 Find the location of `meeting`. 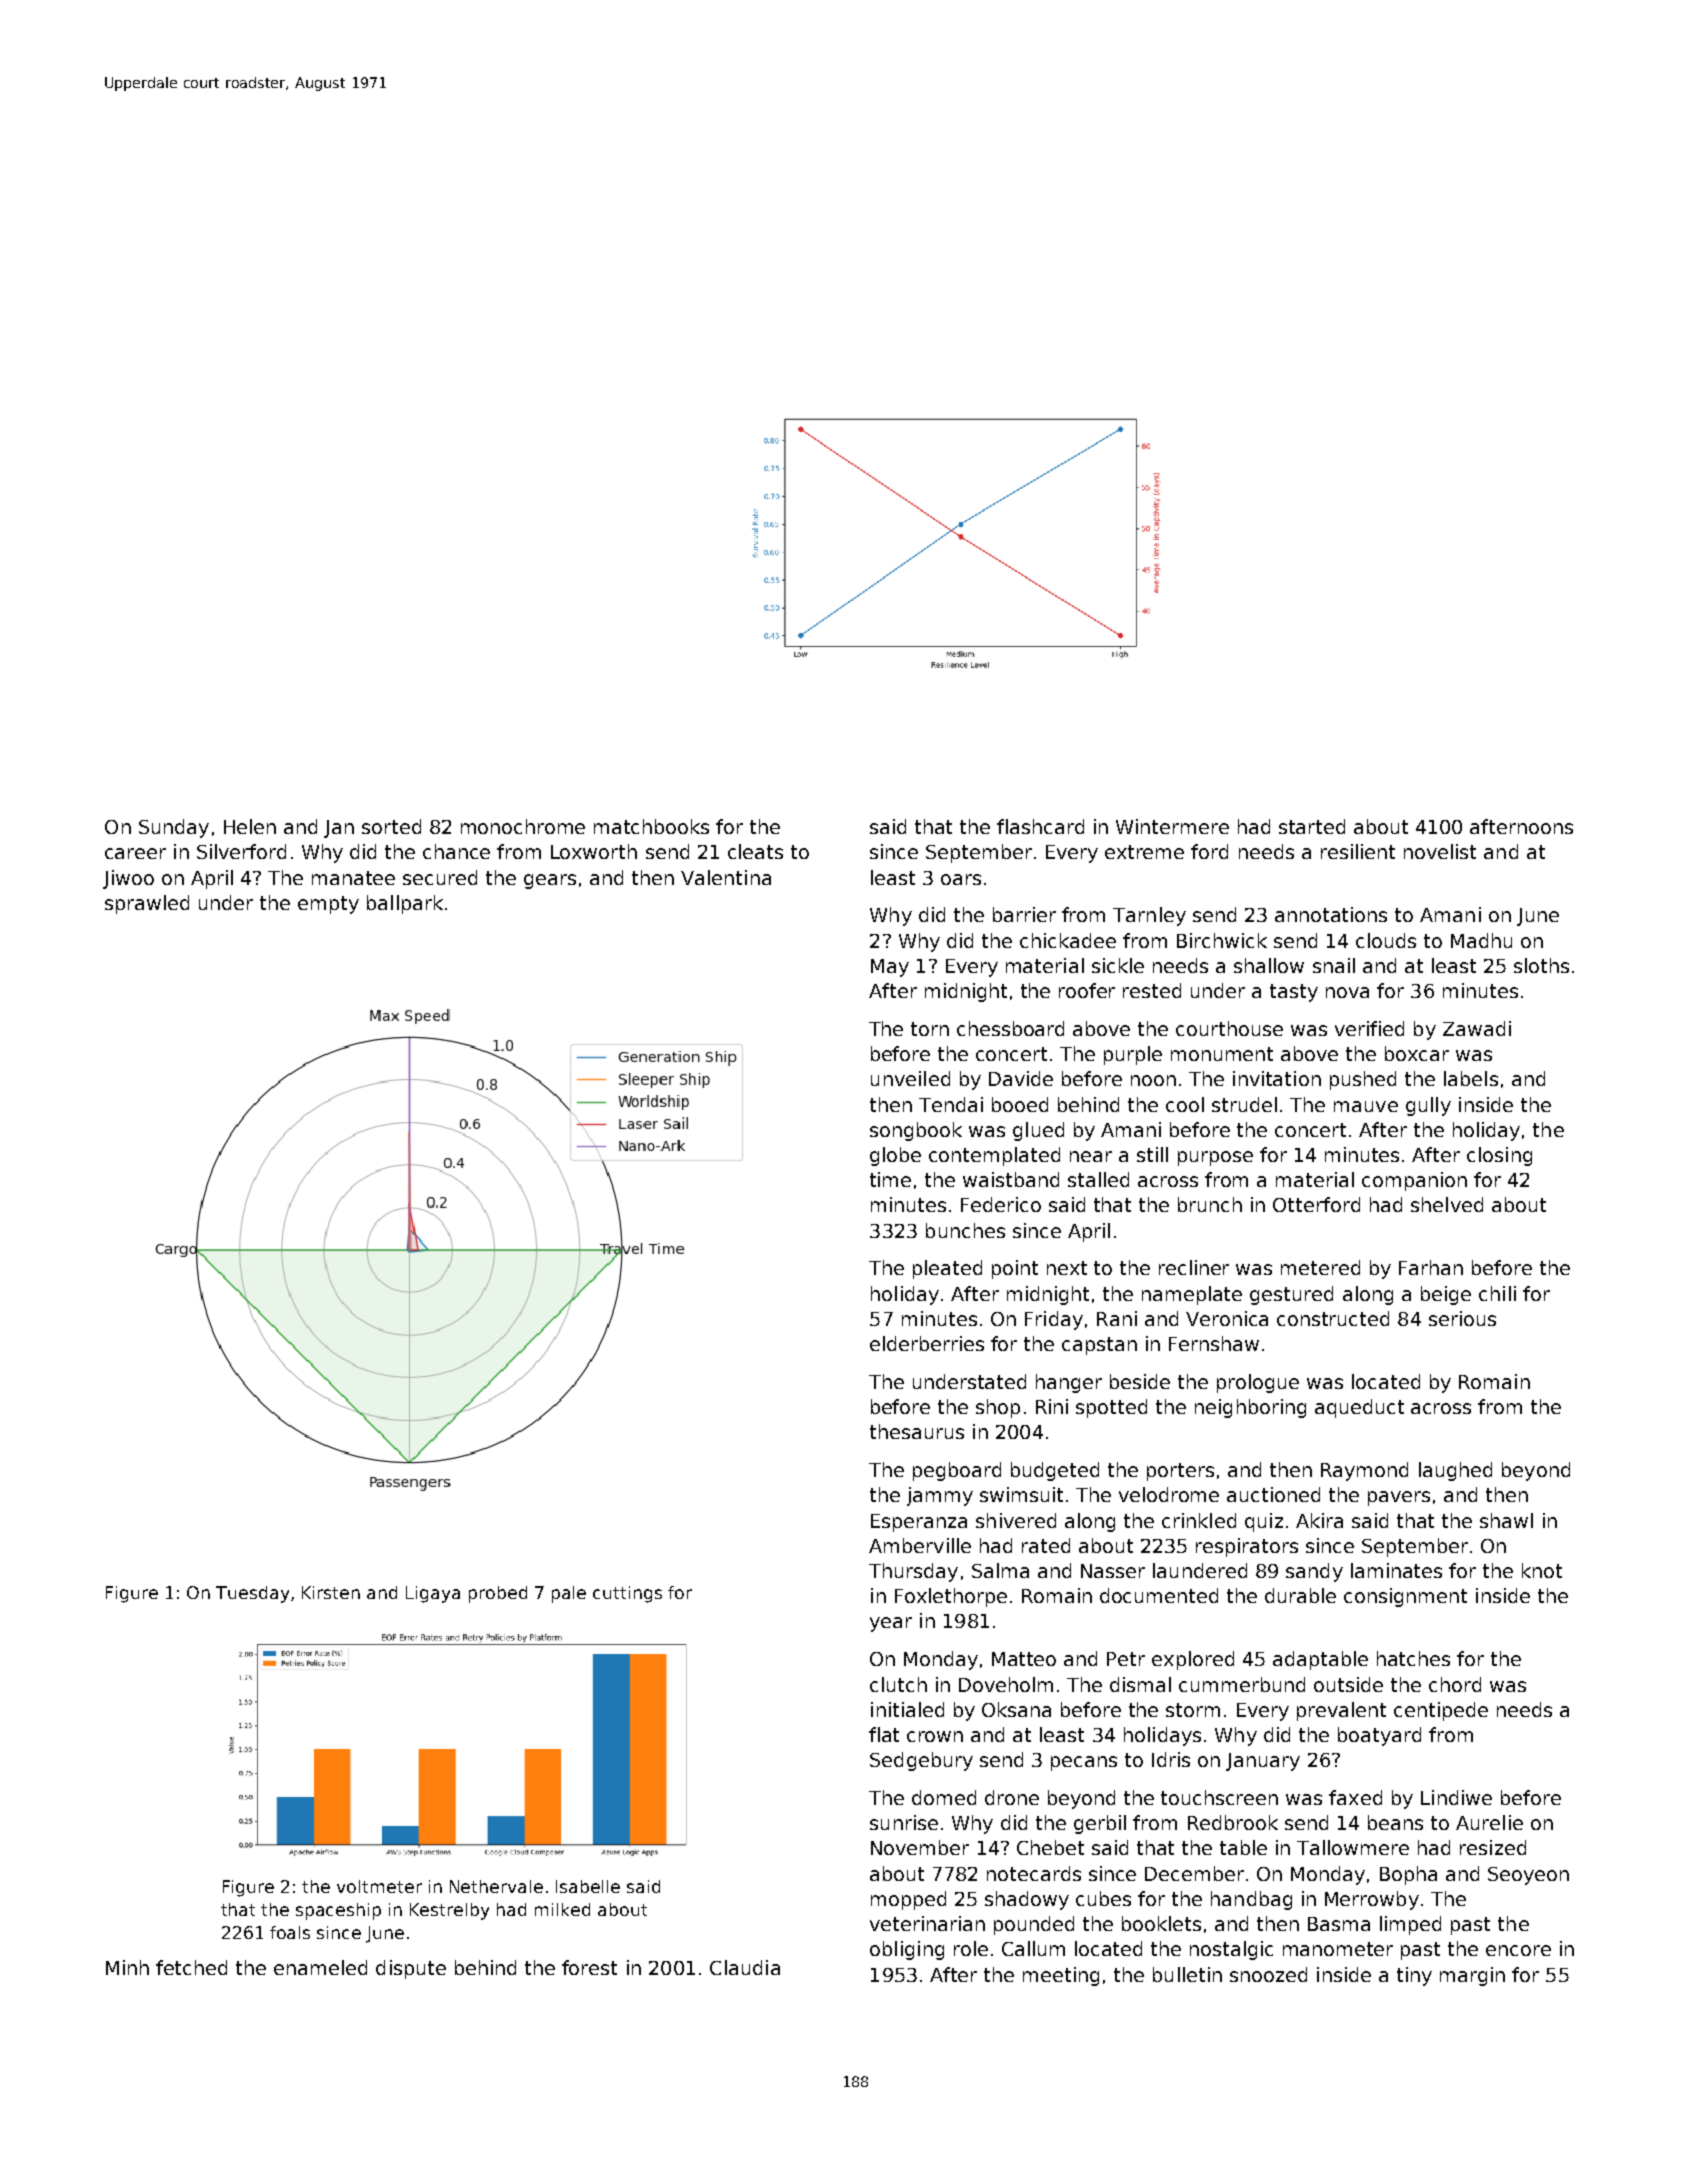

meeting is located at coordinates (1061, 1976).
